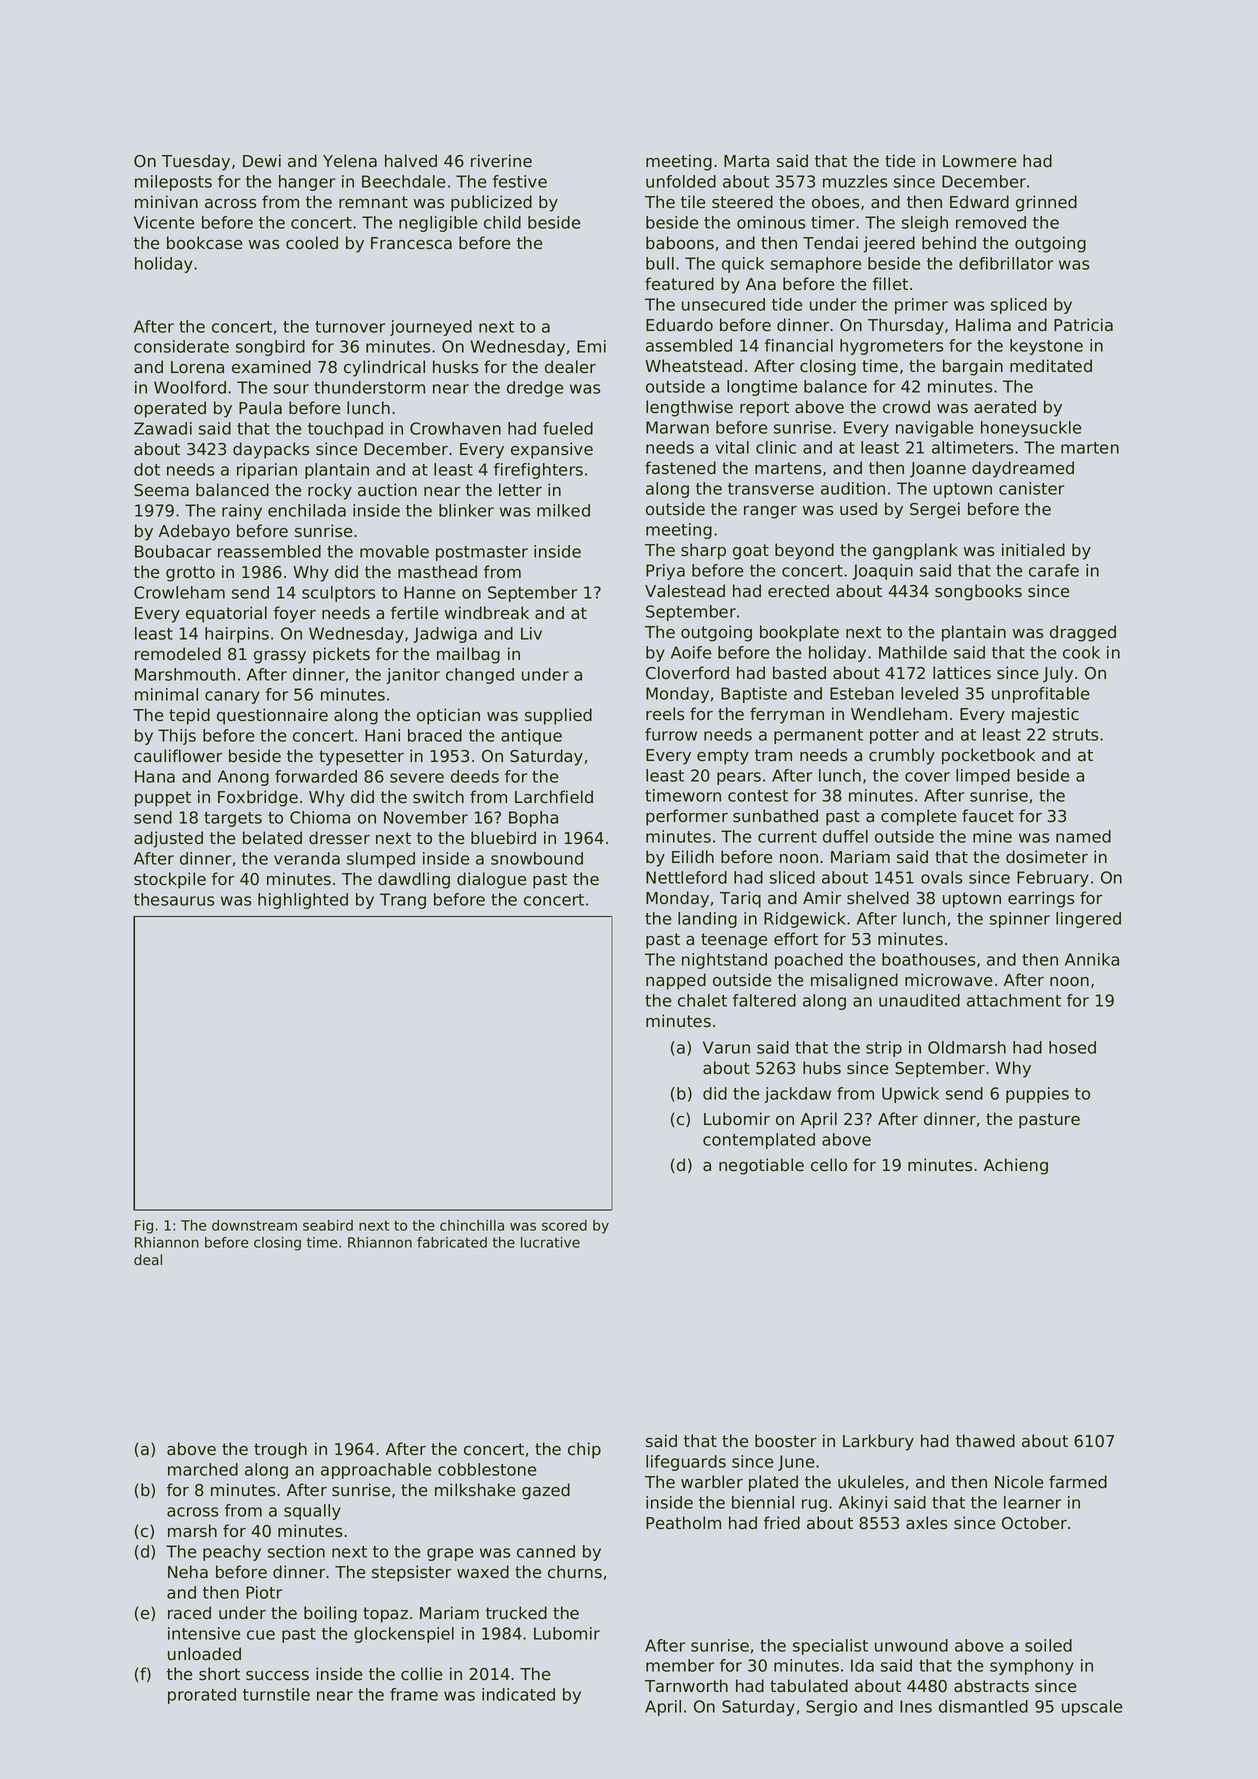 This screenshot has width=1258, height=1779. I want to click on marched, so click(203, 1469).
